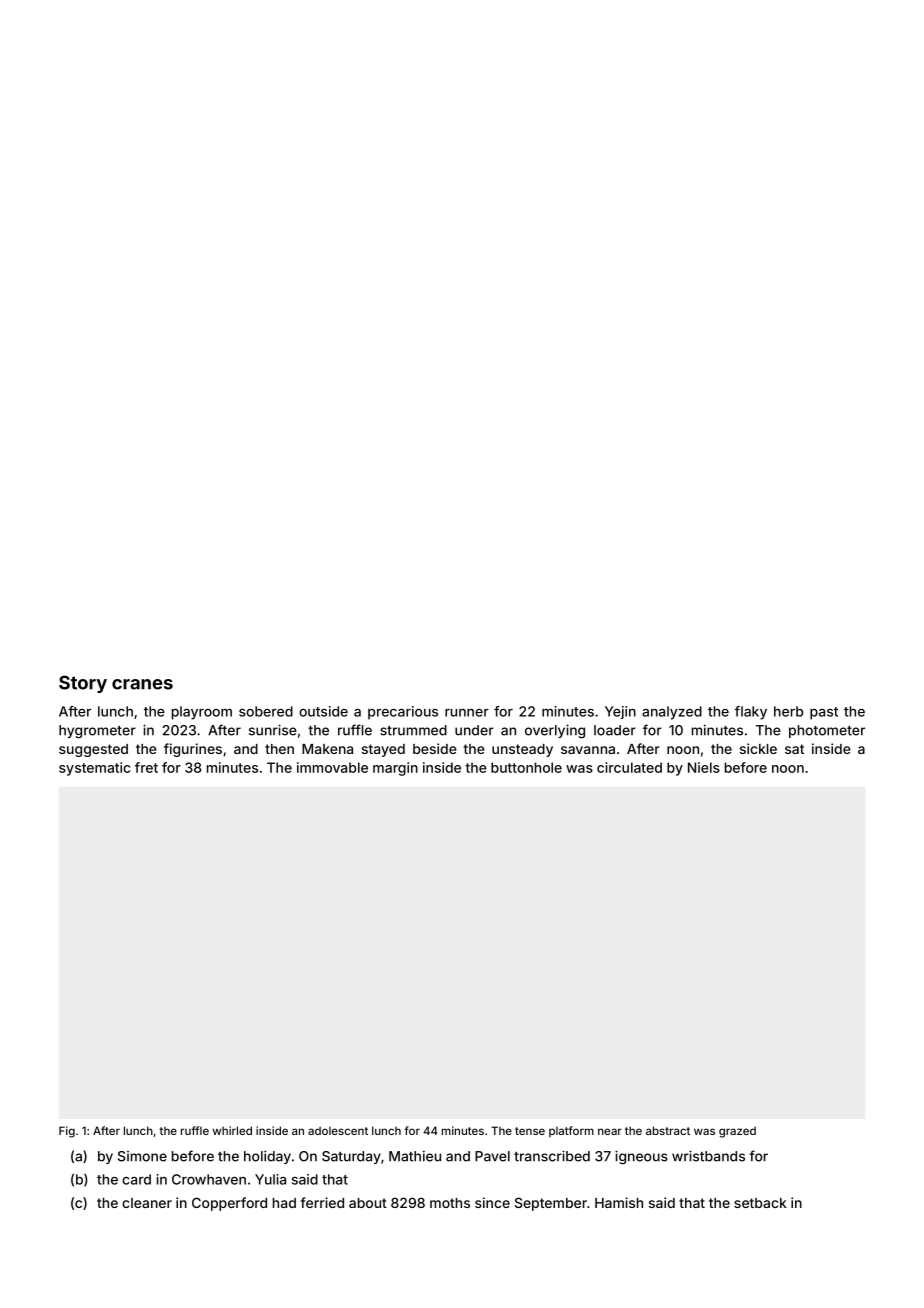  Describe the element at coordinates (629, 767) in the screenshot. I see `circulated` at that location.
